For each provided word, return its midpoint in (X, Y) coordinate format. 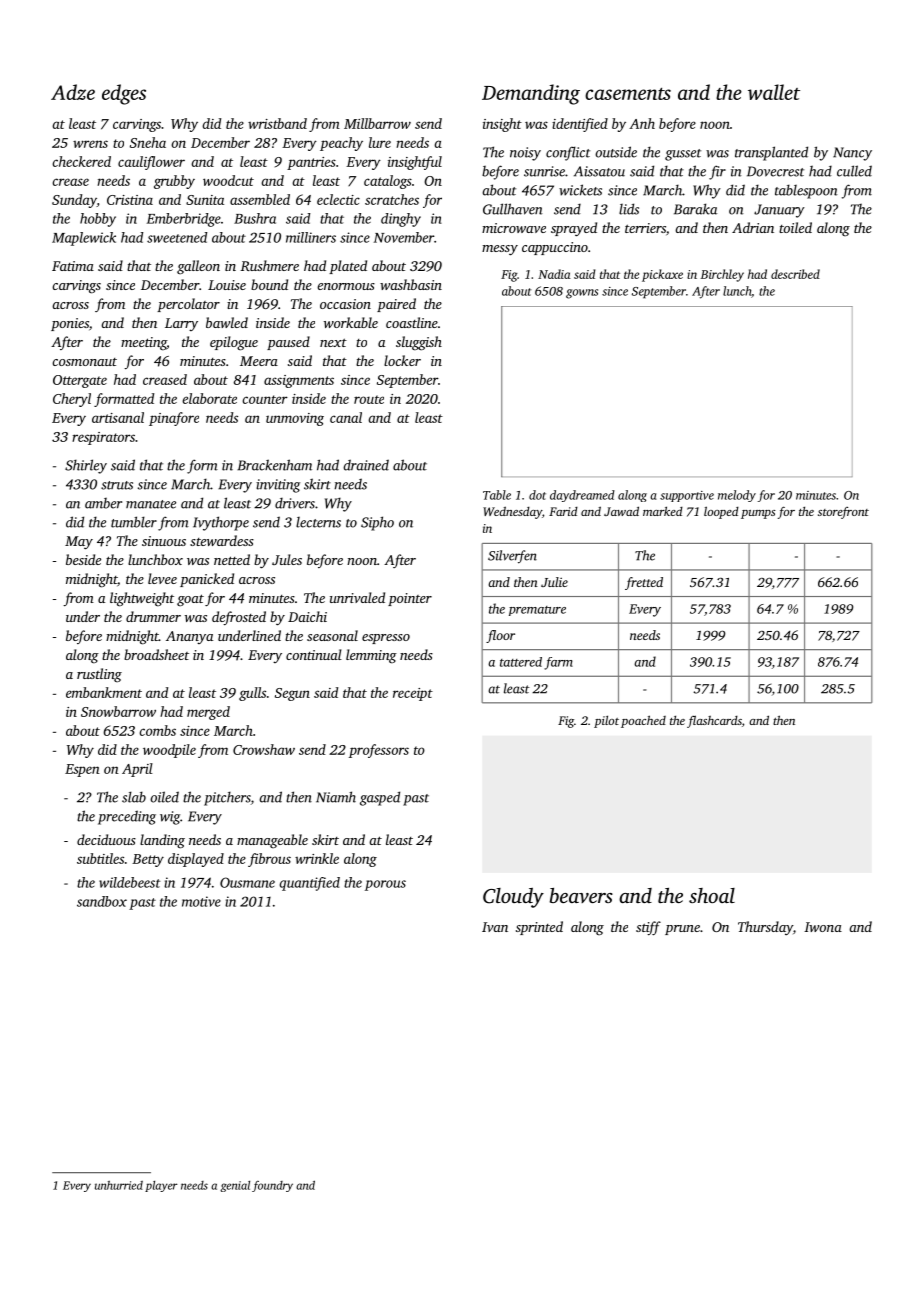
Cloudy (513, 898)
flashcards (714, 721)
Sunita (205, 200)
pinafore (174, 419)
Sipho (377, 523)
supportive (687, 496)
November (404, 237)
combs (158, 730)
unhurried (119, 1185)
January (779, 211)
